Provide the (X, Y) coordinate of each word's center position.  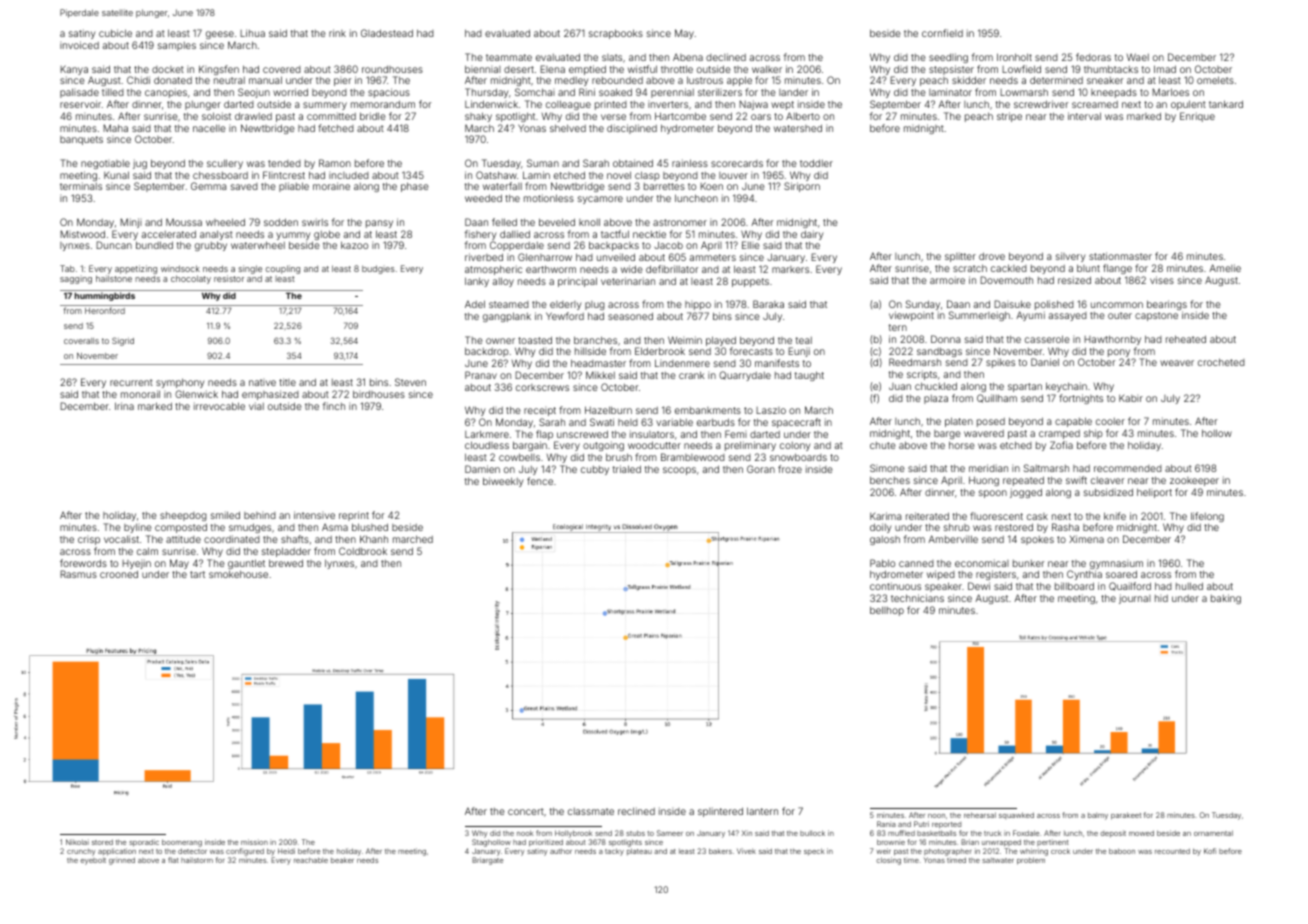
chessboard (220, 175)
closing (888, 861)
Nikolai (77, 842)
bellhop (887, 611)
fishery (480, 235)
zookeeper (1194, 481)
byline (138, 528)
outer (1120, 315)
